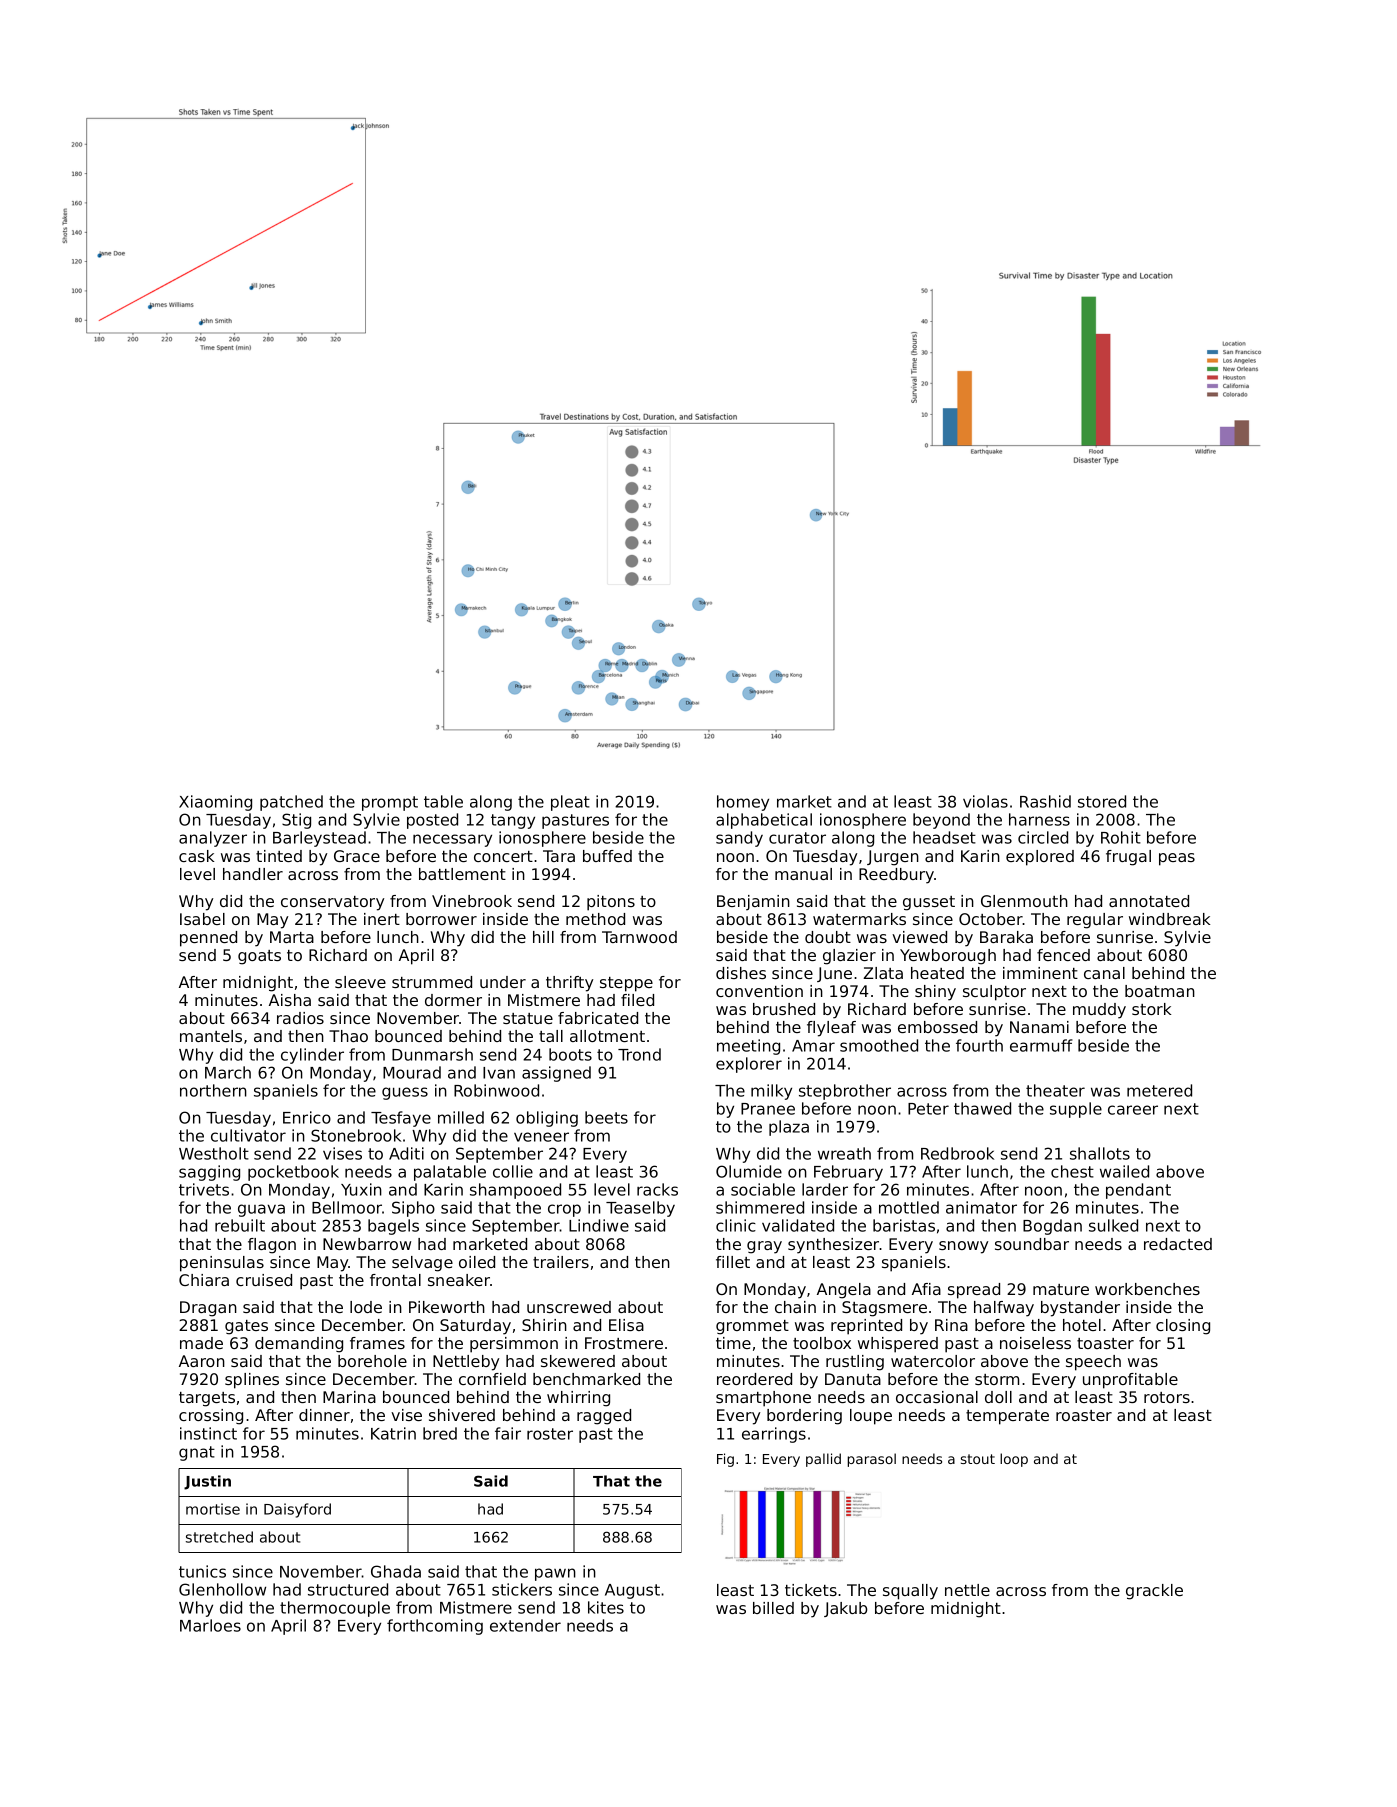 Image resolution: width=1397 pixels, height=1807 pixels. Describe the element at coordinates (1014, 1460) in the document. I see `loop` at that location.
